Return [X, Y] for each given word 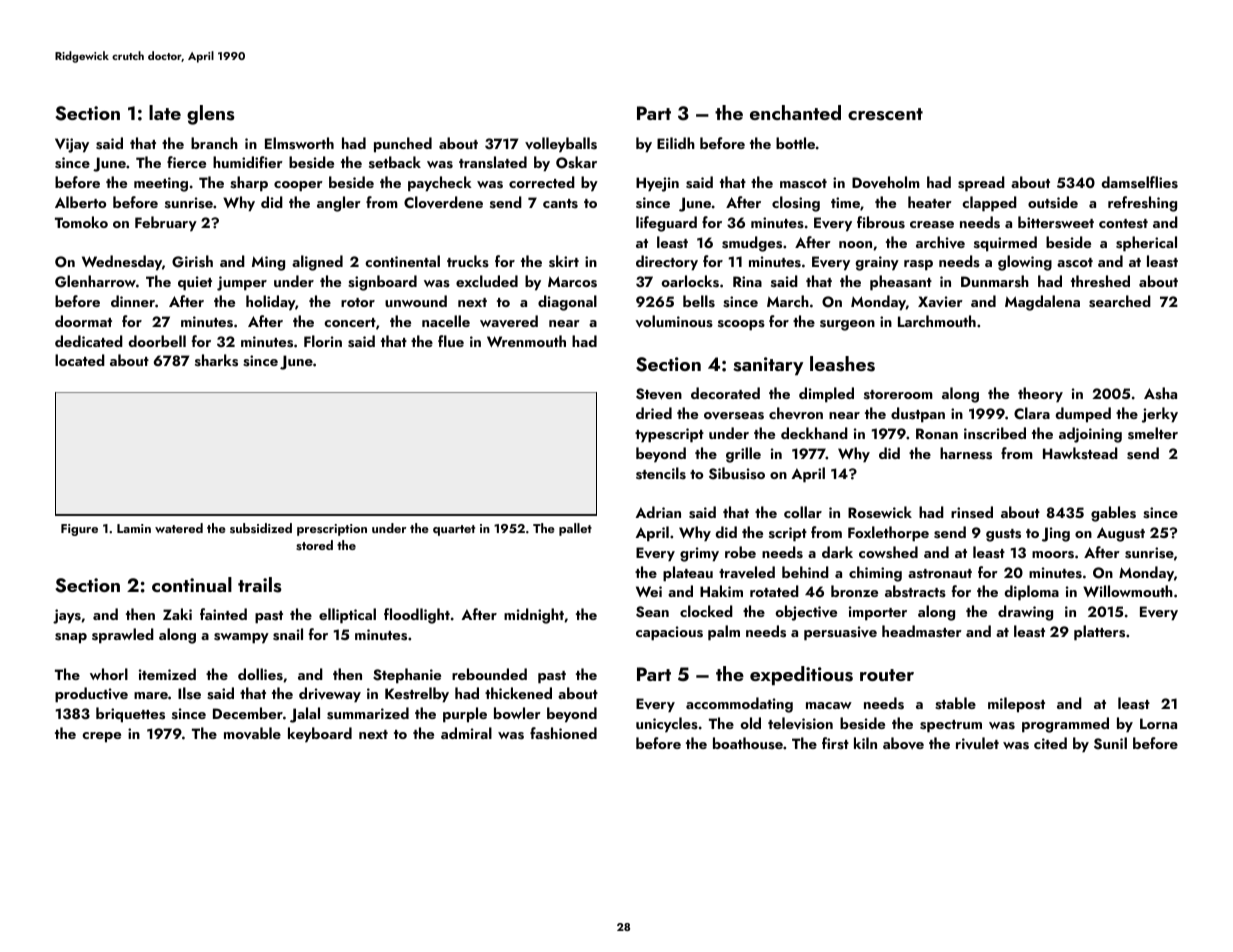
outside [1053, 202]
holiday [270, 303]
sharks [216, 360]
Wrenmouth [526, 341]
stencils [661, 473]
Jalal [305, 715]
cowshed [888, 552]
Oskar [576, 162]
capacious [669, 633]
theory [1040, 395]
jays [67, 616]
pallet [575, 529]
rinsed [972, 512]
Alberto [80, 202]
